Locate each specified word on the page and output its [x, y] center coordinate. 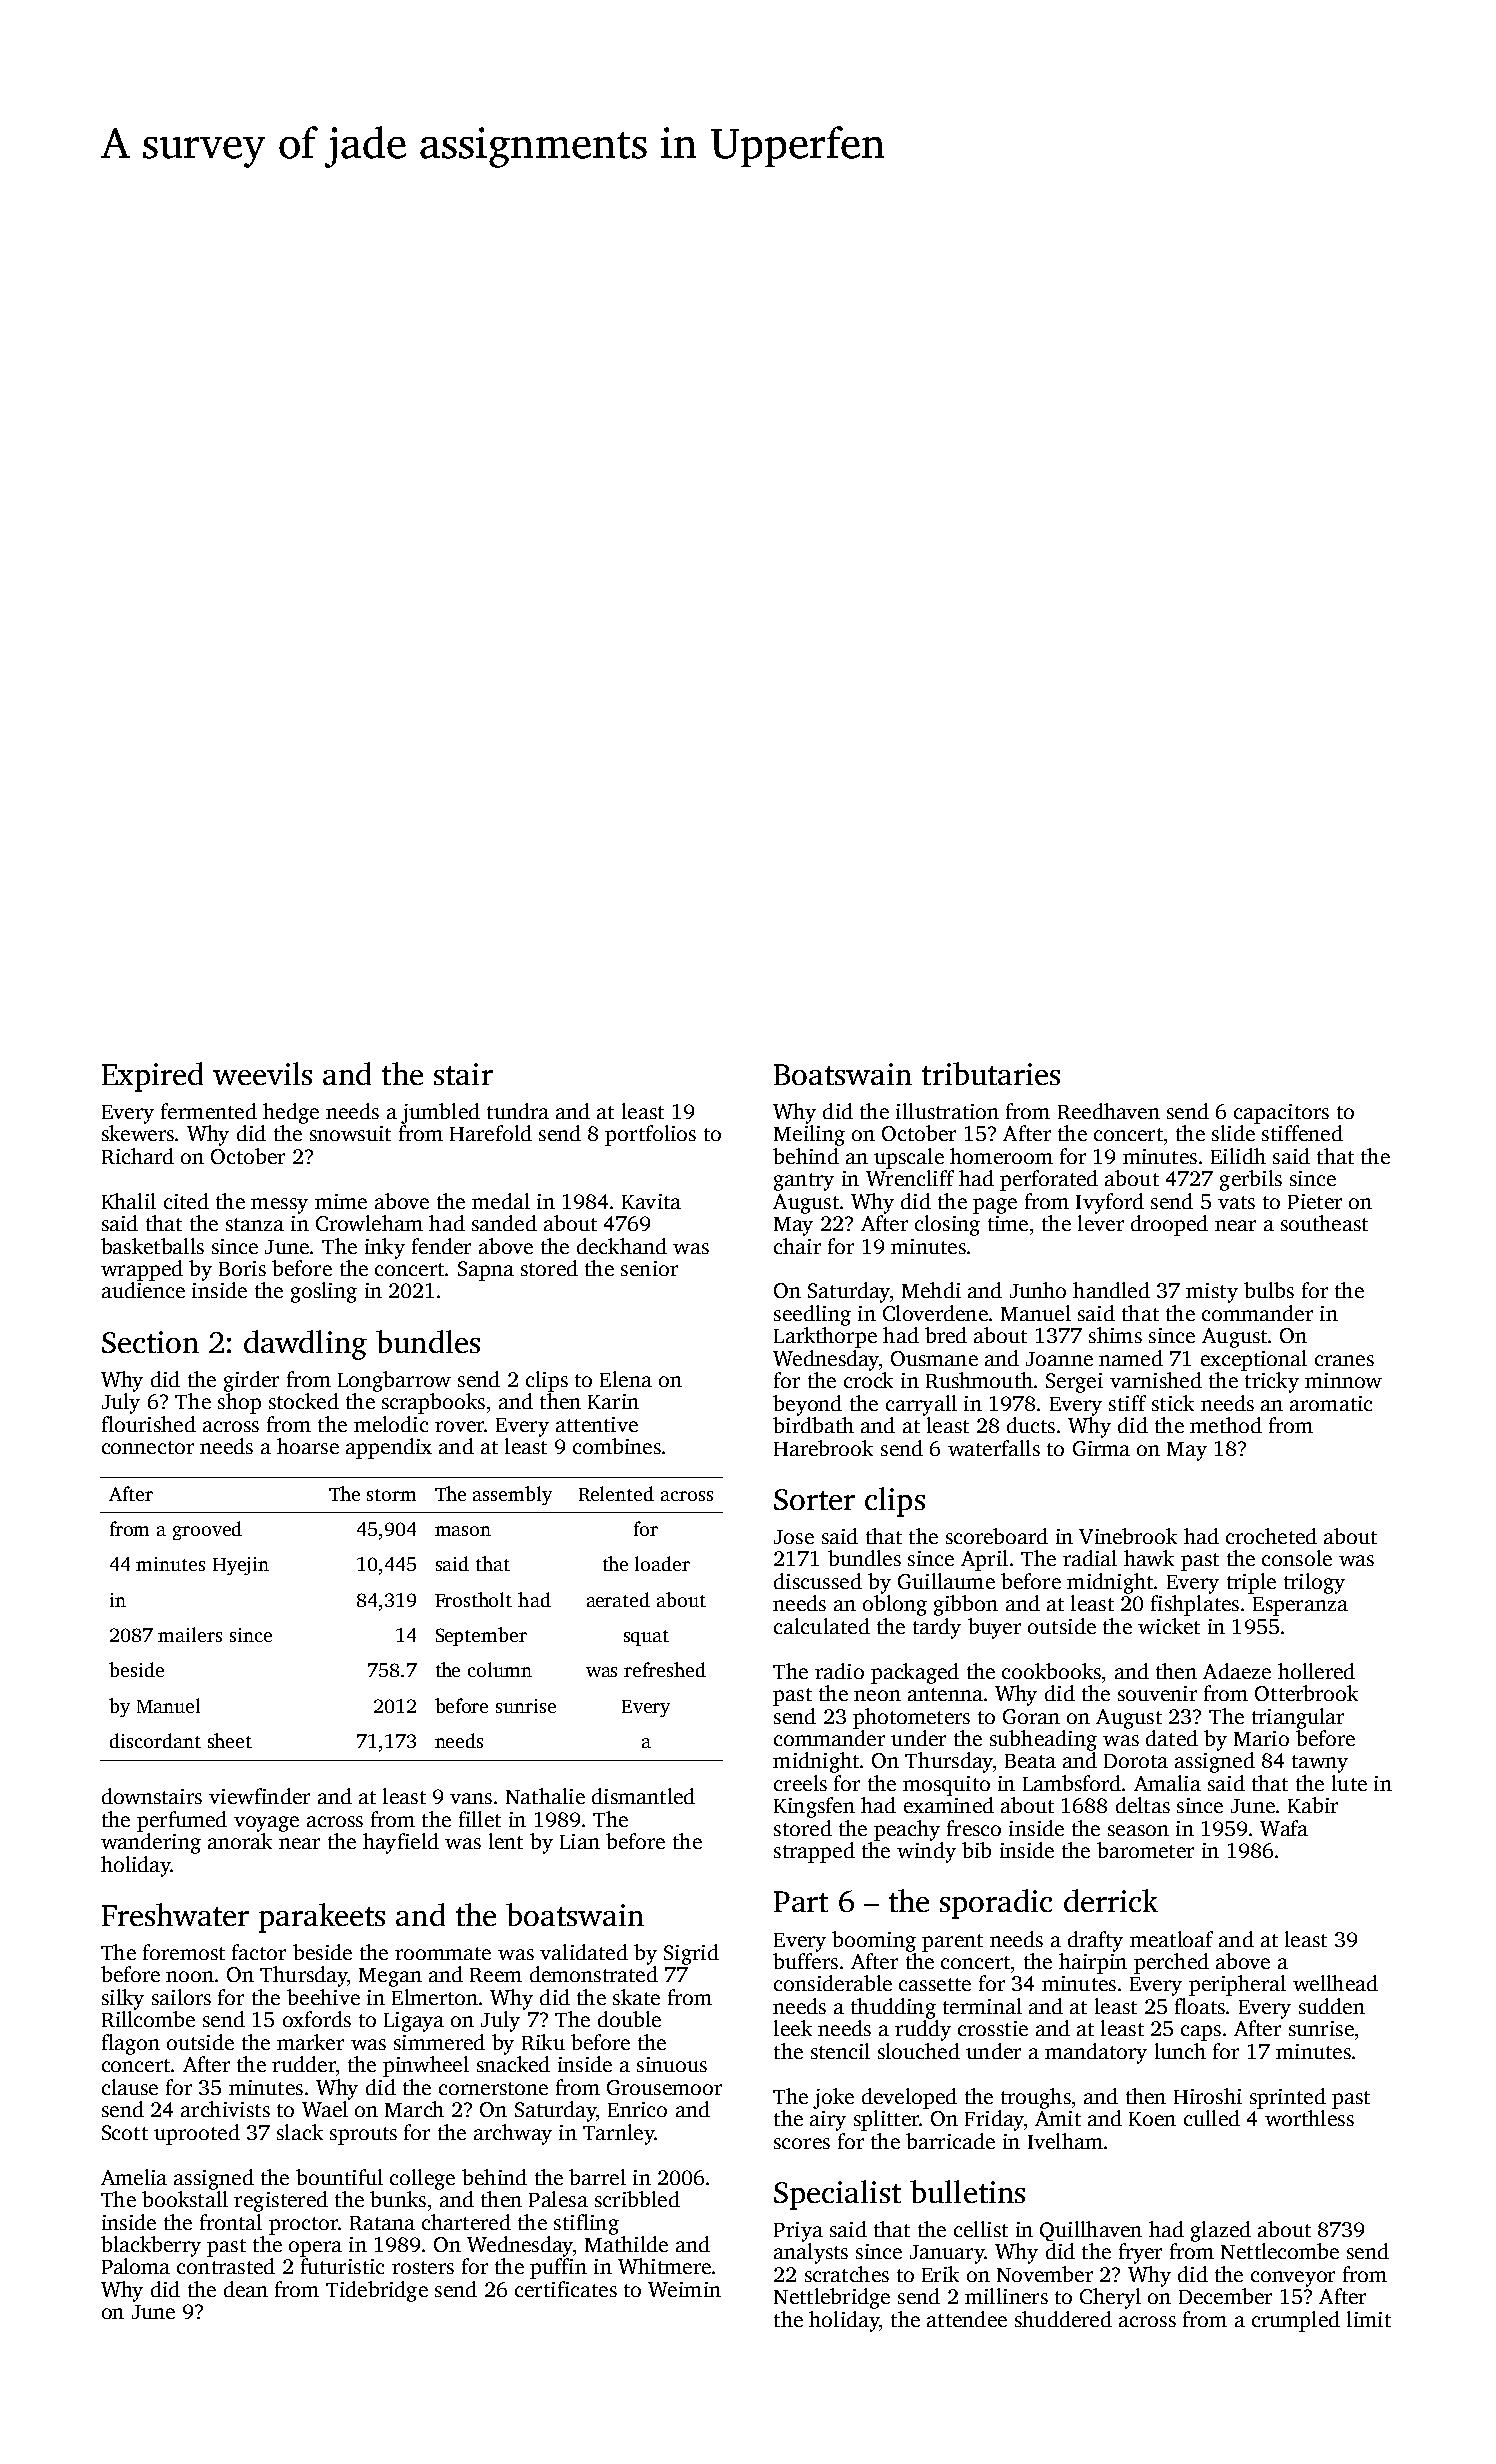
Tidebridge [377, 2291]
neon [877, 1695]
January [947, 2254]
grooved [207, 1530]
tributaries [991, 1073]
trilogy [1314, 1583]
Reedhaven [1109, 1111]
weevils [262, 1073]
